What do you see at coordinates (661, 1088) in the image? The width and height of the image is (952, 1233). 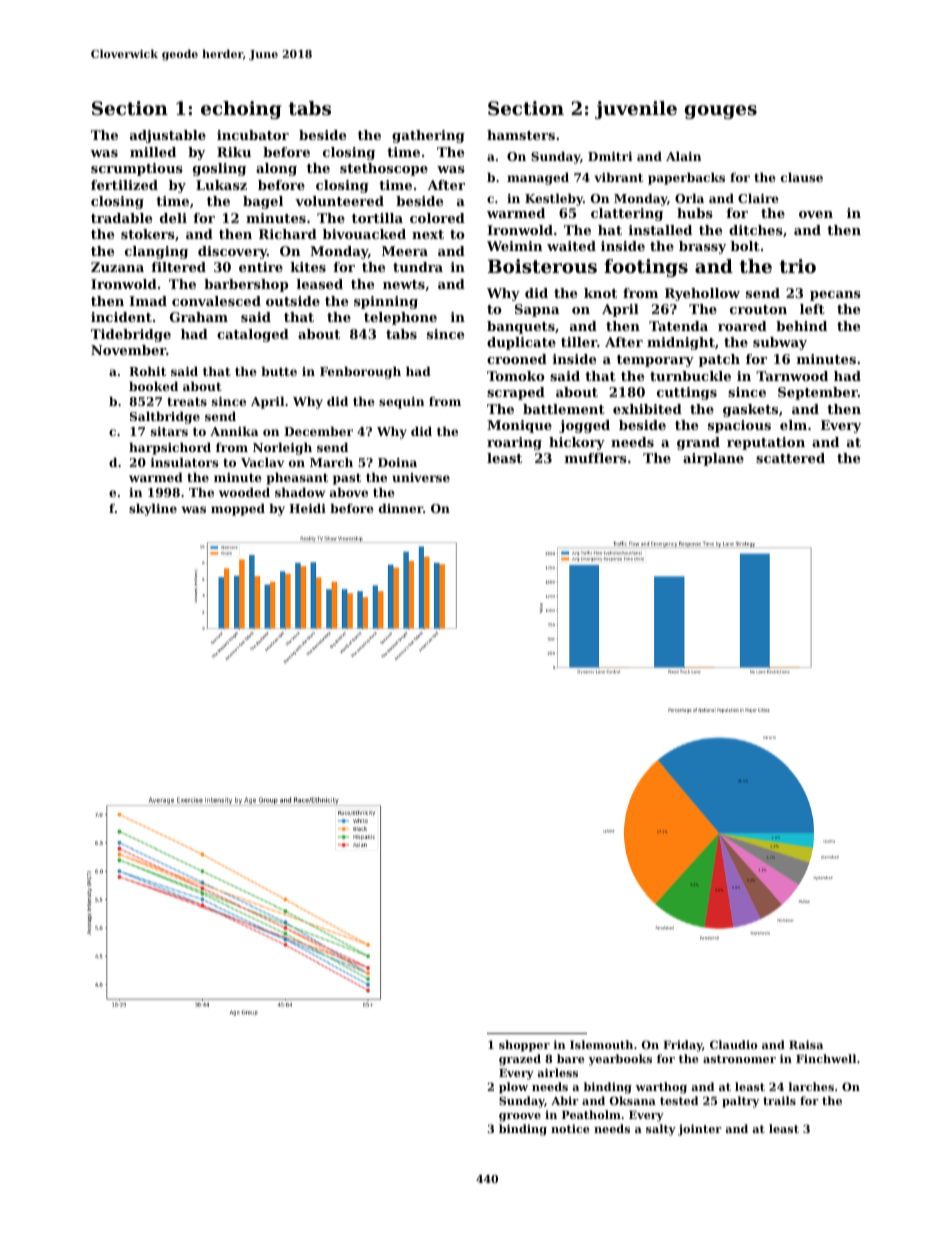 I see `warthog` at bounding box center [661, 1088].
